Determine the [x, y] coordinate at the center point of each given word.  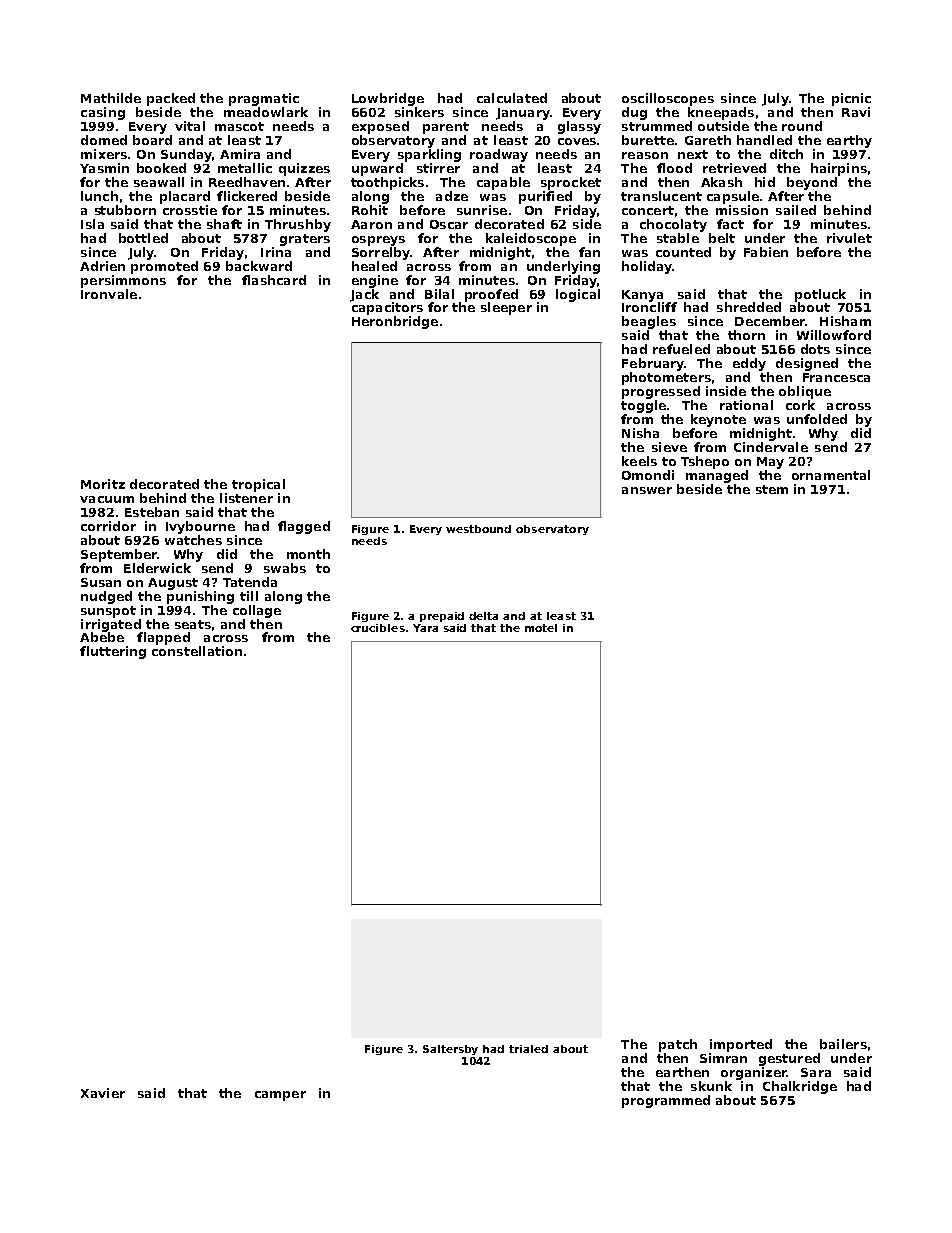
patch [678, 1045]
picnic [851, 99]
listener [246, 498]
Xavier [103, 1093]
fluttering [113, 652]
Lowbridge [388, 99]
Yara [425, 628]
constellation [197, 651]
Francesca [836, 377]
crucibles [378, 628]
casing [103, 113]
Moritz [103, 484]
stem [772, 489]
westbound [478, 529]
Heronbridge [395, 322]
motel [541, 628]
